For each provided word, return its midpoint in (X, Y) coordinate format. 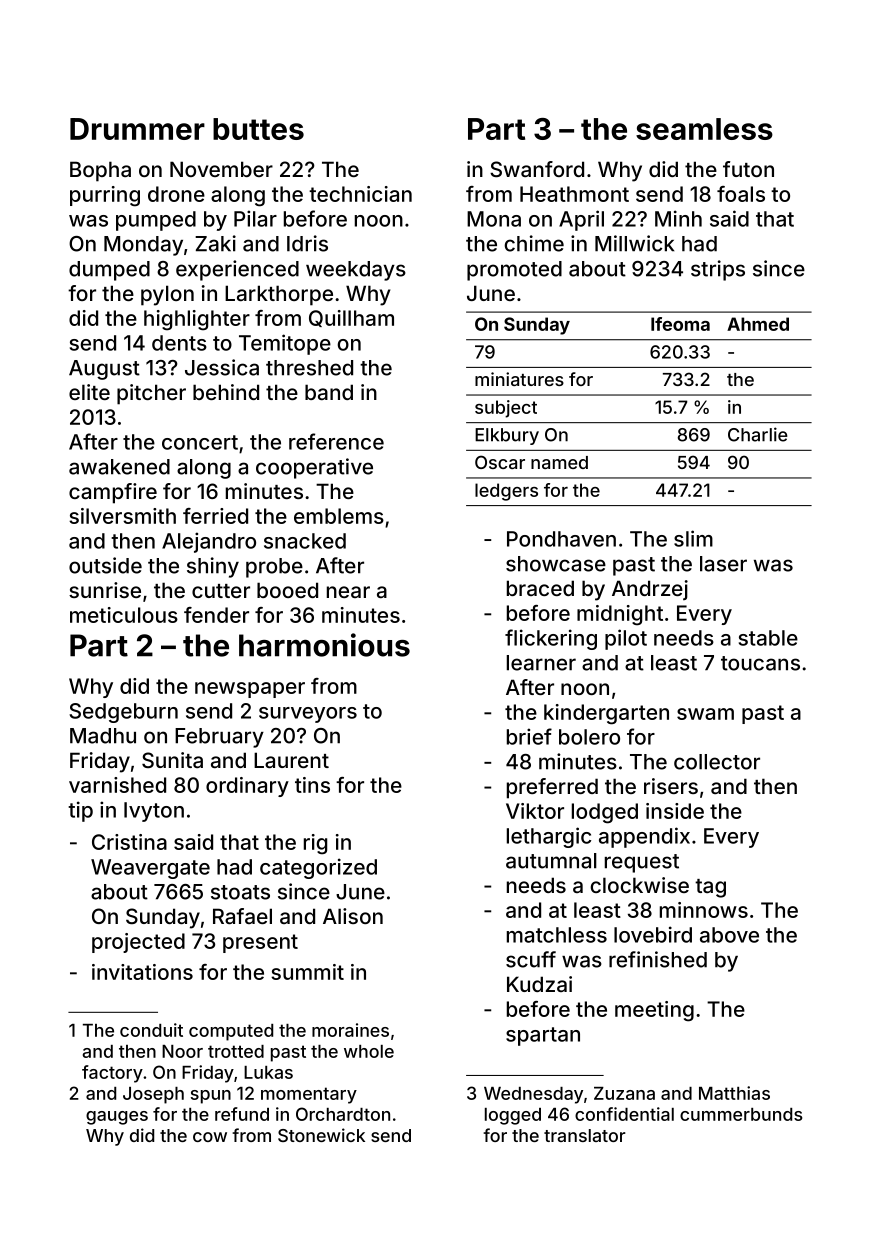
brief (529, 736)
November (221, 169)
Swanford (537, 169)
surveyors (308, 715)
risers (671, 786)
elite (89, 392)
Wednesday (533, 1095)
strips (718, 270)
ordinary (247, 787)
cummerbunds (741, 1114)
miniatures (519, 379)
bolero (589, 737)
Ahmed (758, 324)
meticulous (124, 615)
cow (210, 1137)
